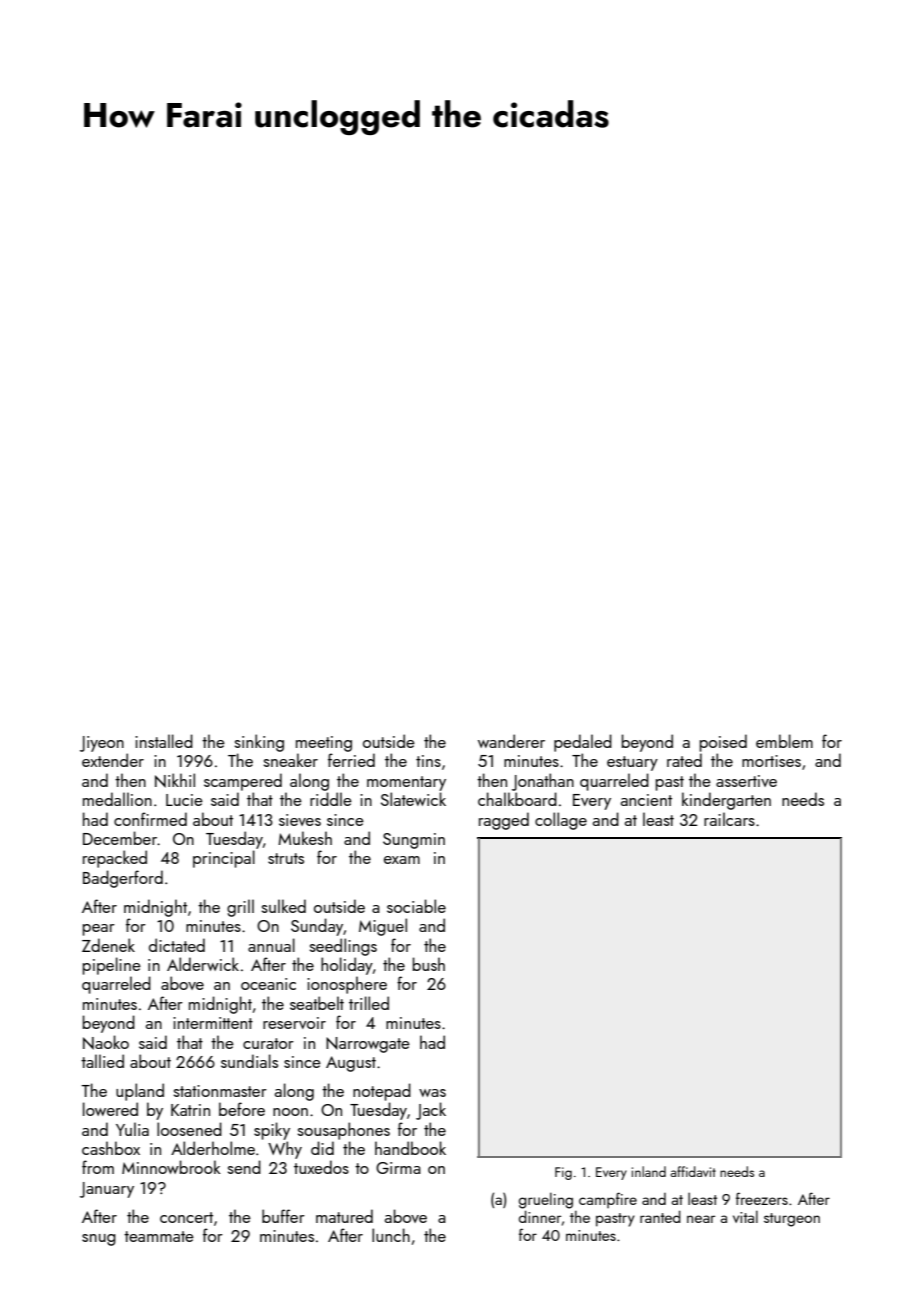 Image resolution: width=924 pixels, height=1314 pixels. I want to click on lowered, so click(110, 1109).
